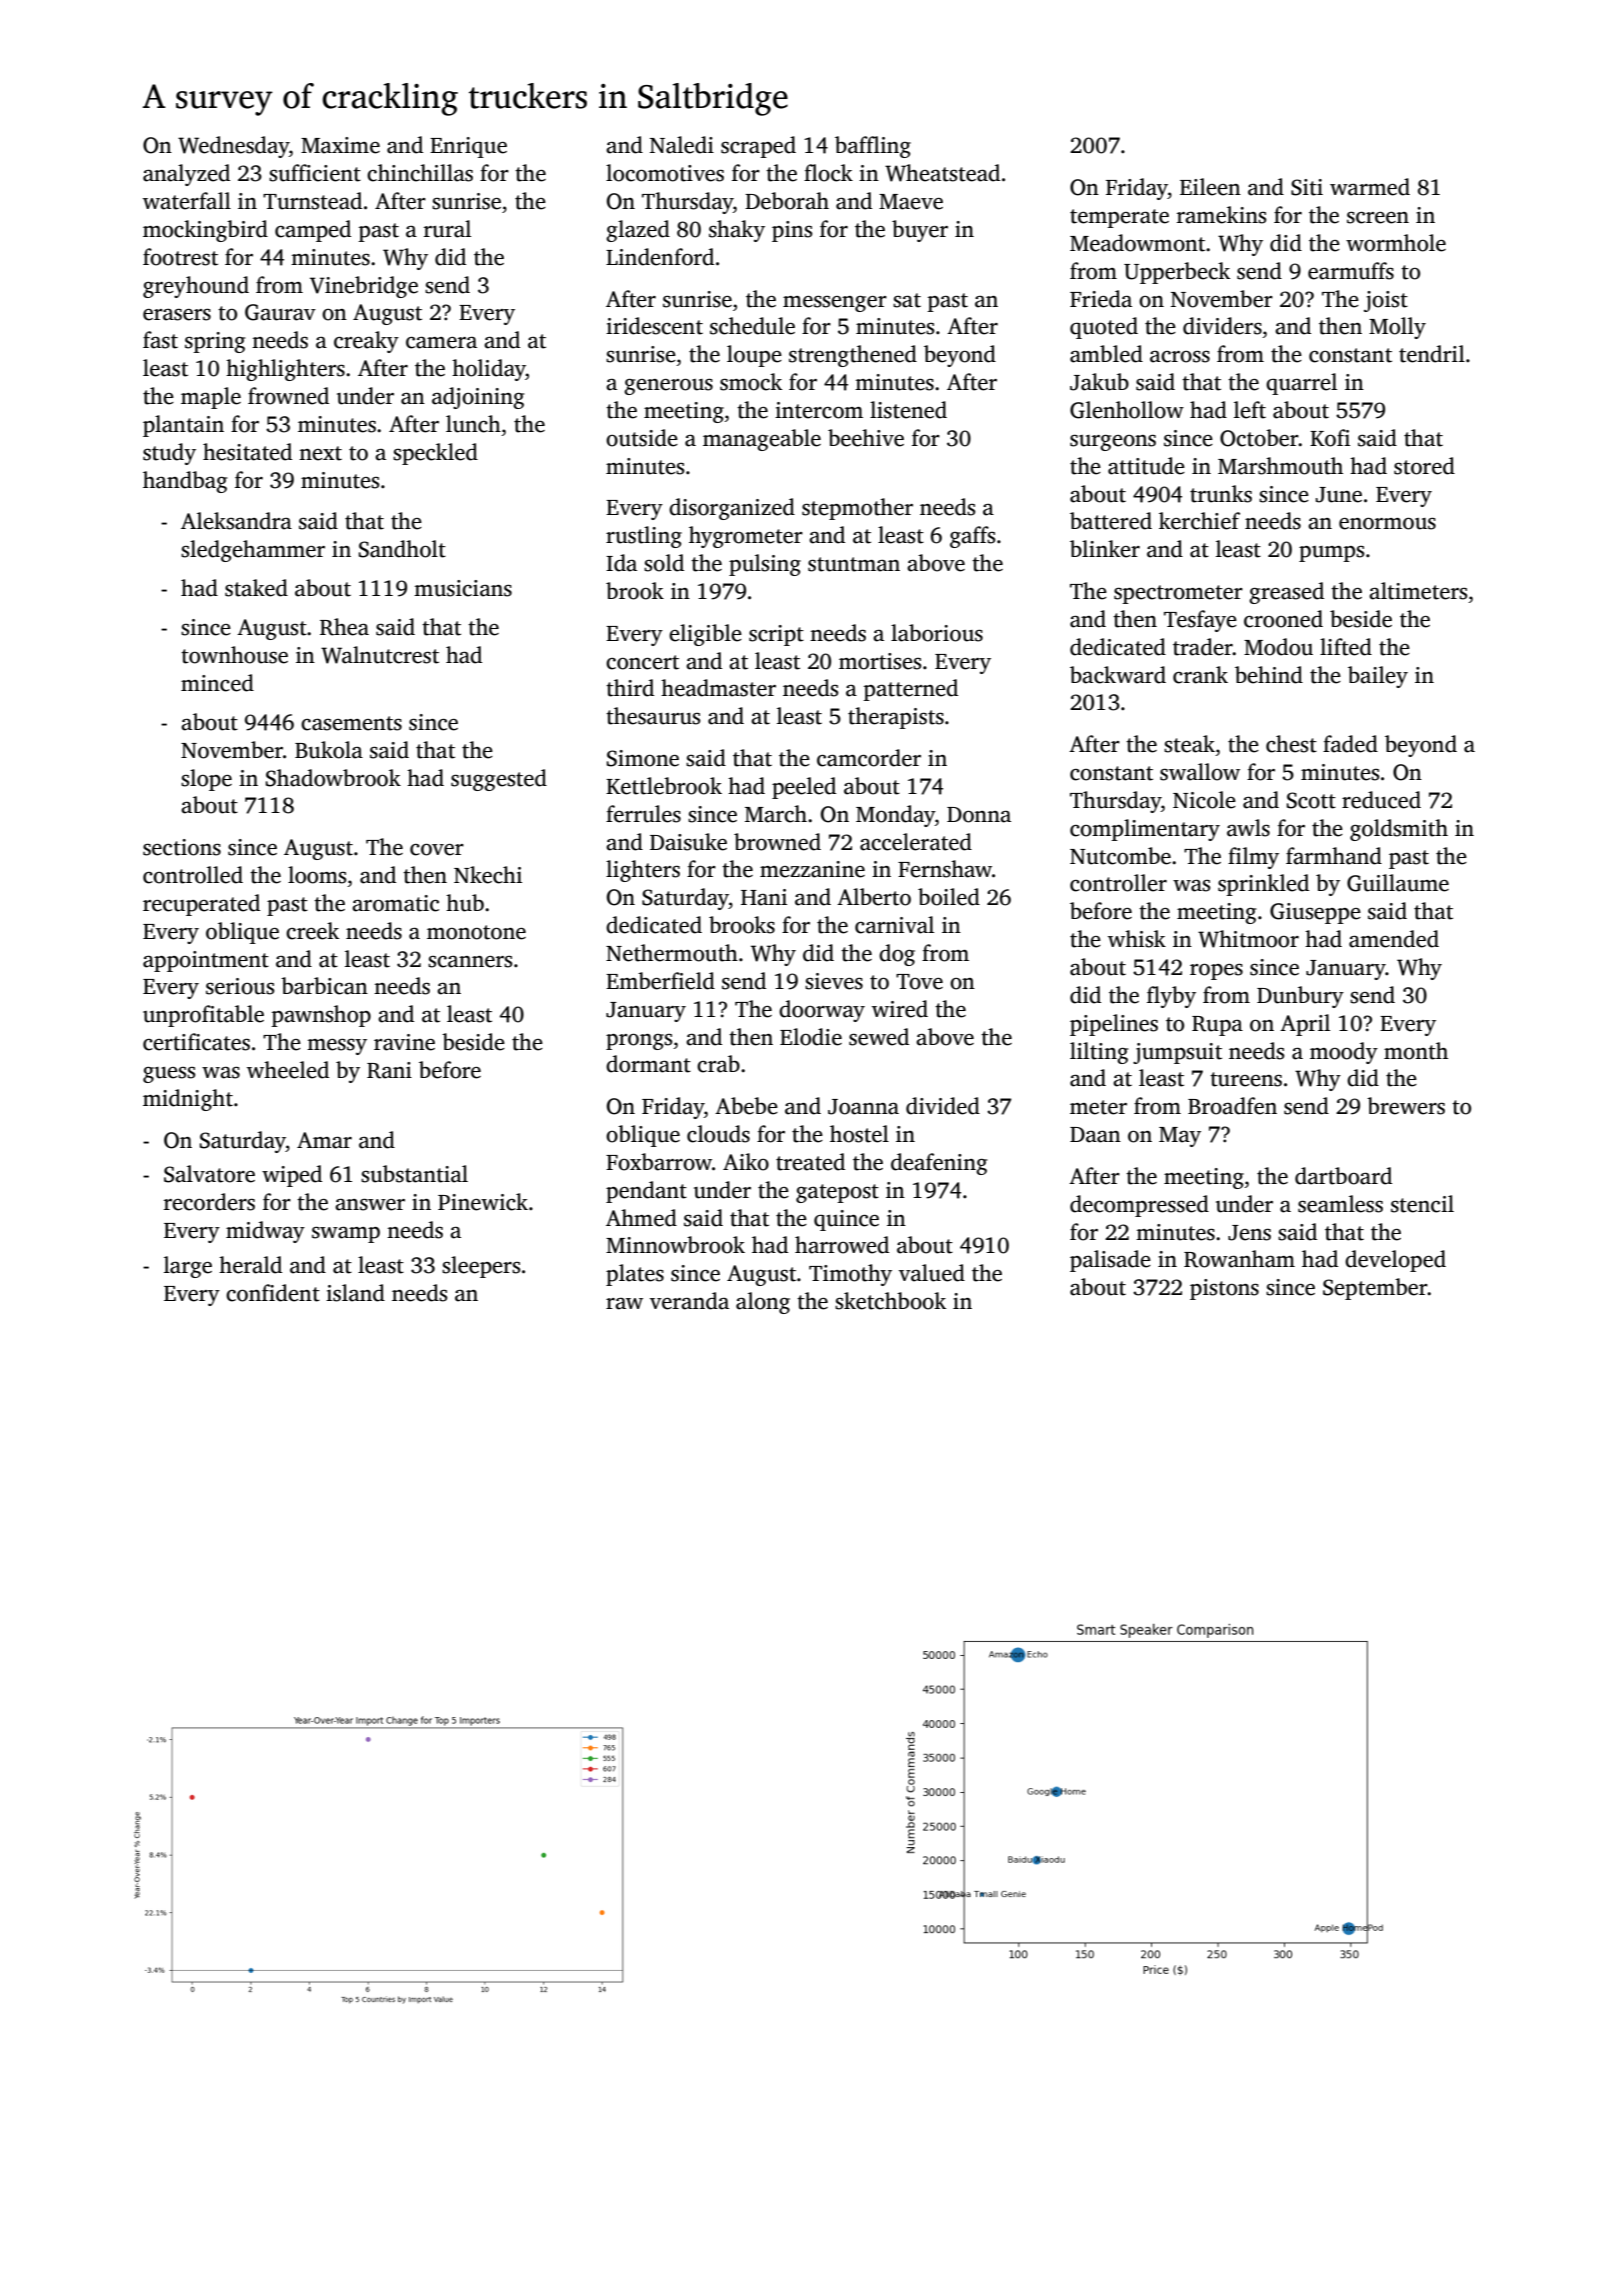 Image resolution: width=1620 pixels, height=2292 pixels. What do you see at coordinates (842, 1245) in the image?
I see `harrowed` at bounding box center [842, 1245].
